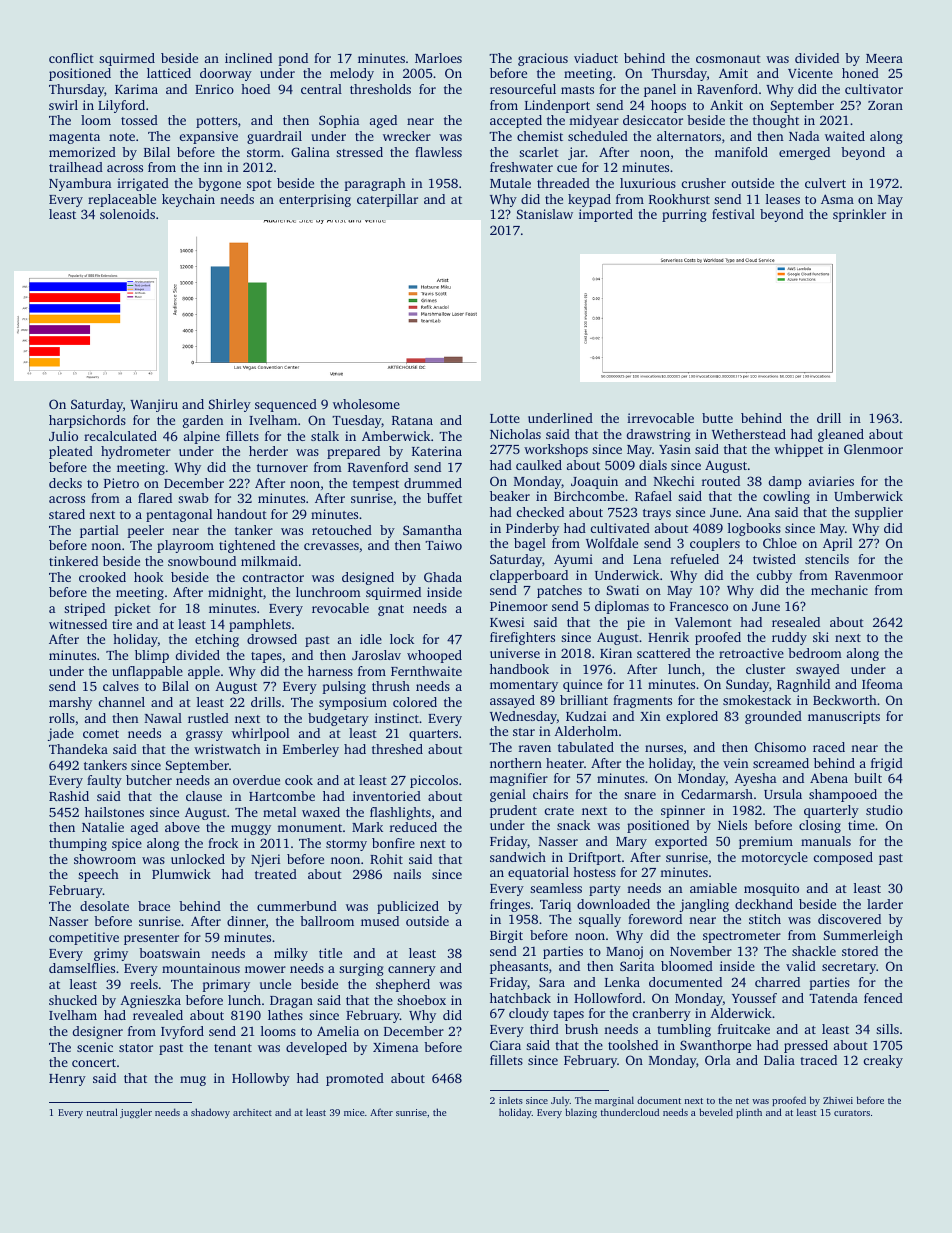 The width and height of the screenshot is (952, 1233). I want to click on conflict, so click(71, 58).
